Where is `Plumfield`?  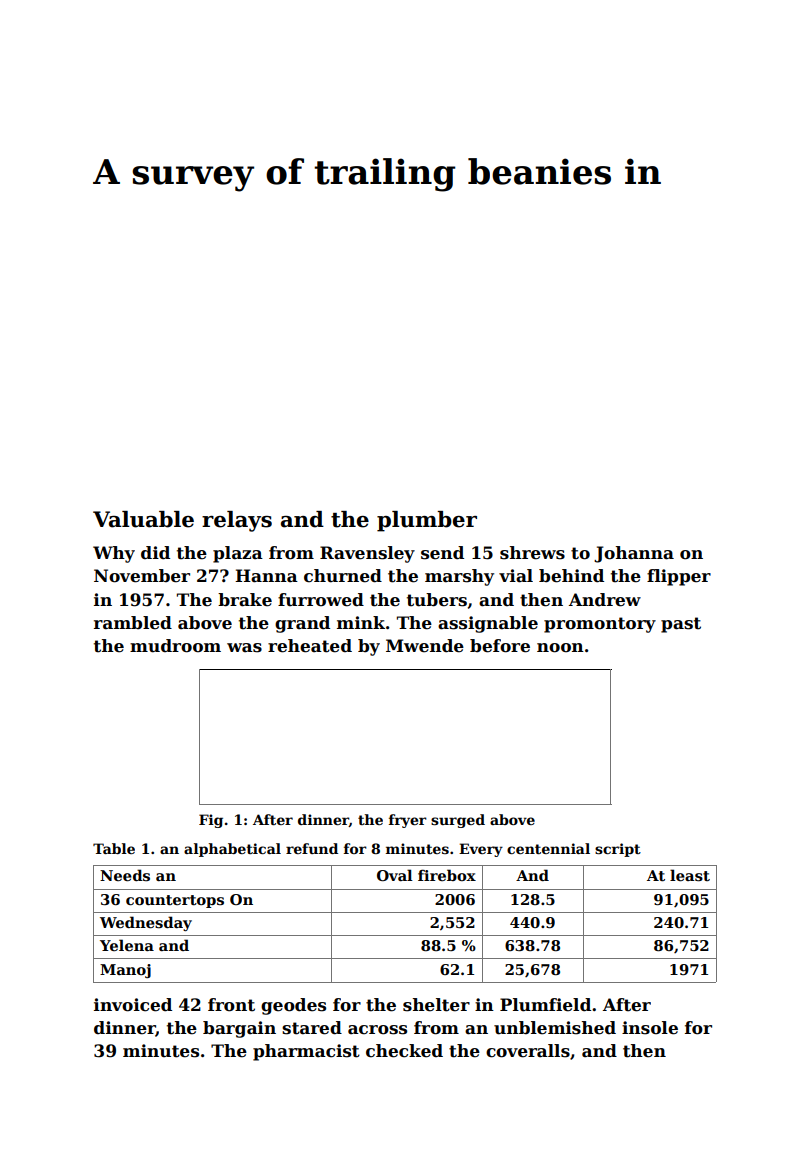
Plumfield is located at coordinates (545, 1005).
